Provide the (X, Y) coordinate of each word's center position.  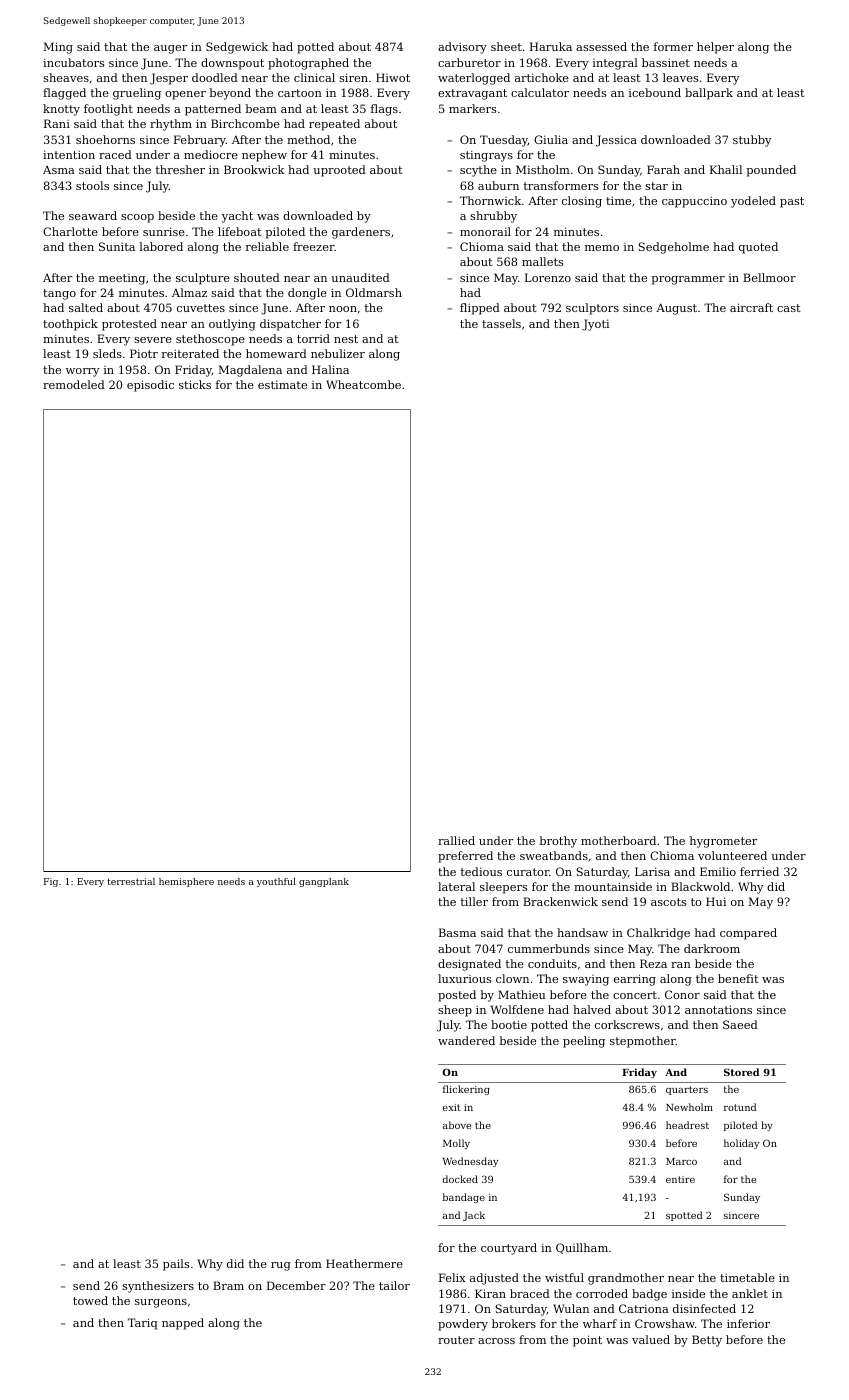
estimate (282, 384)
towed (90, 1300)
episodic (150, 386)
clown (512, 978)
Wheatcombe (363, 384)
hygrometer (723, 842)
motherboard (618, 840)
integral (615, 64)
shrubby (493, 217)
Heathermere (364, 1263)
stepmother (643, 1042)
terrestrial (131, 881)
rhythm (171, 125)
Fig (51, 882)
